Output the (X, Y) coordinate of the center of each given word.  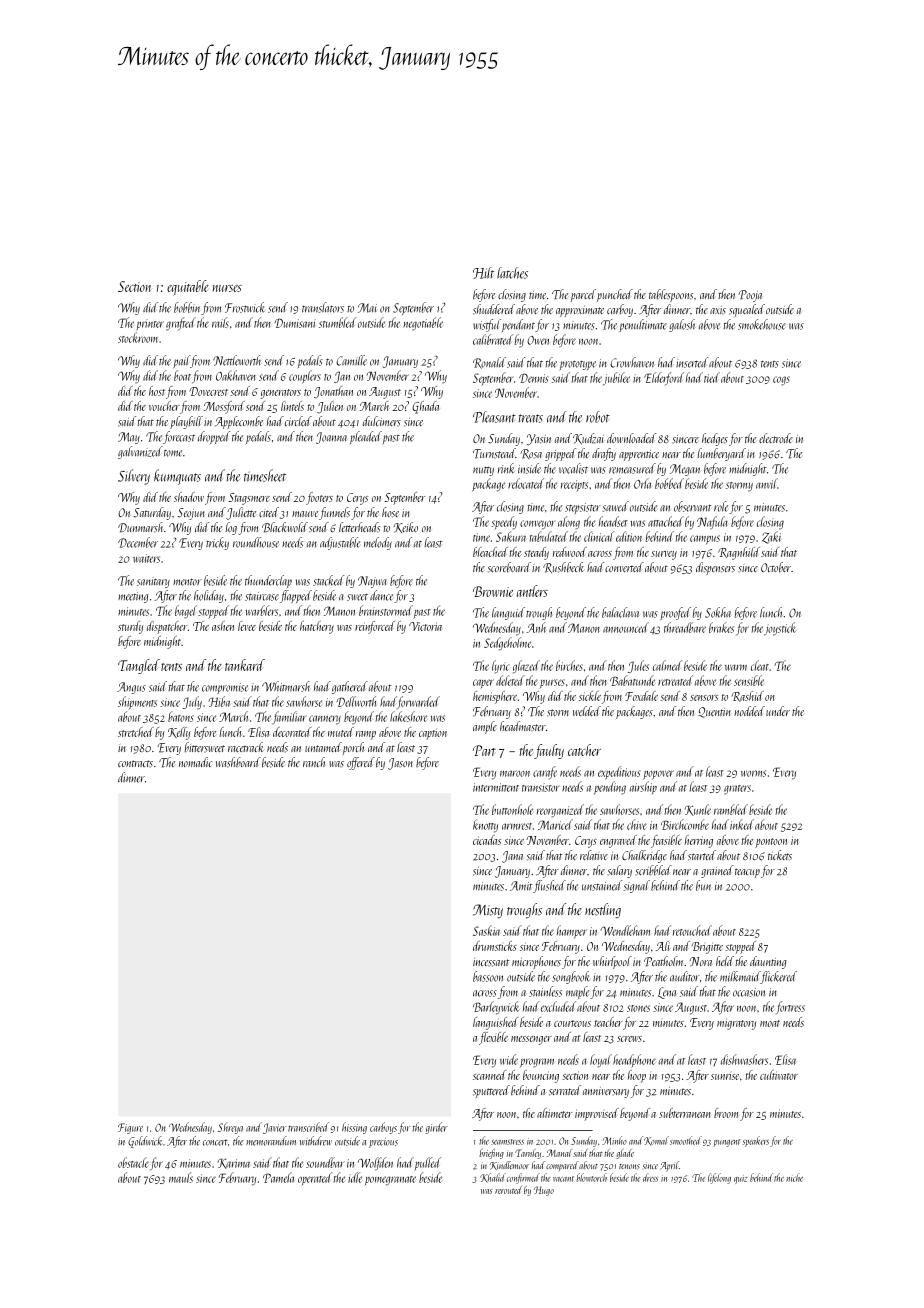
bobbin (187, 307)
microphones (536, 962)
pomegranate (390, 1181)
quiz (741, 1179)
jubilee (616, 379)
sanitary (153, 582)
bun (703, 885)
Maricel (555, 824)
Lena (667, 993)
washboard (238, 762)
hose (390, 512)
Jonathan (333, 392)
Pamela (278, 1177)
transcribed (308, 1127)
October (776, 567)
